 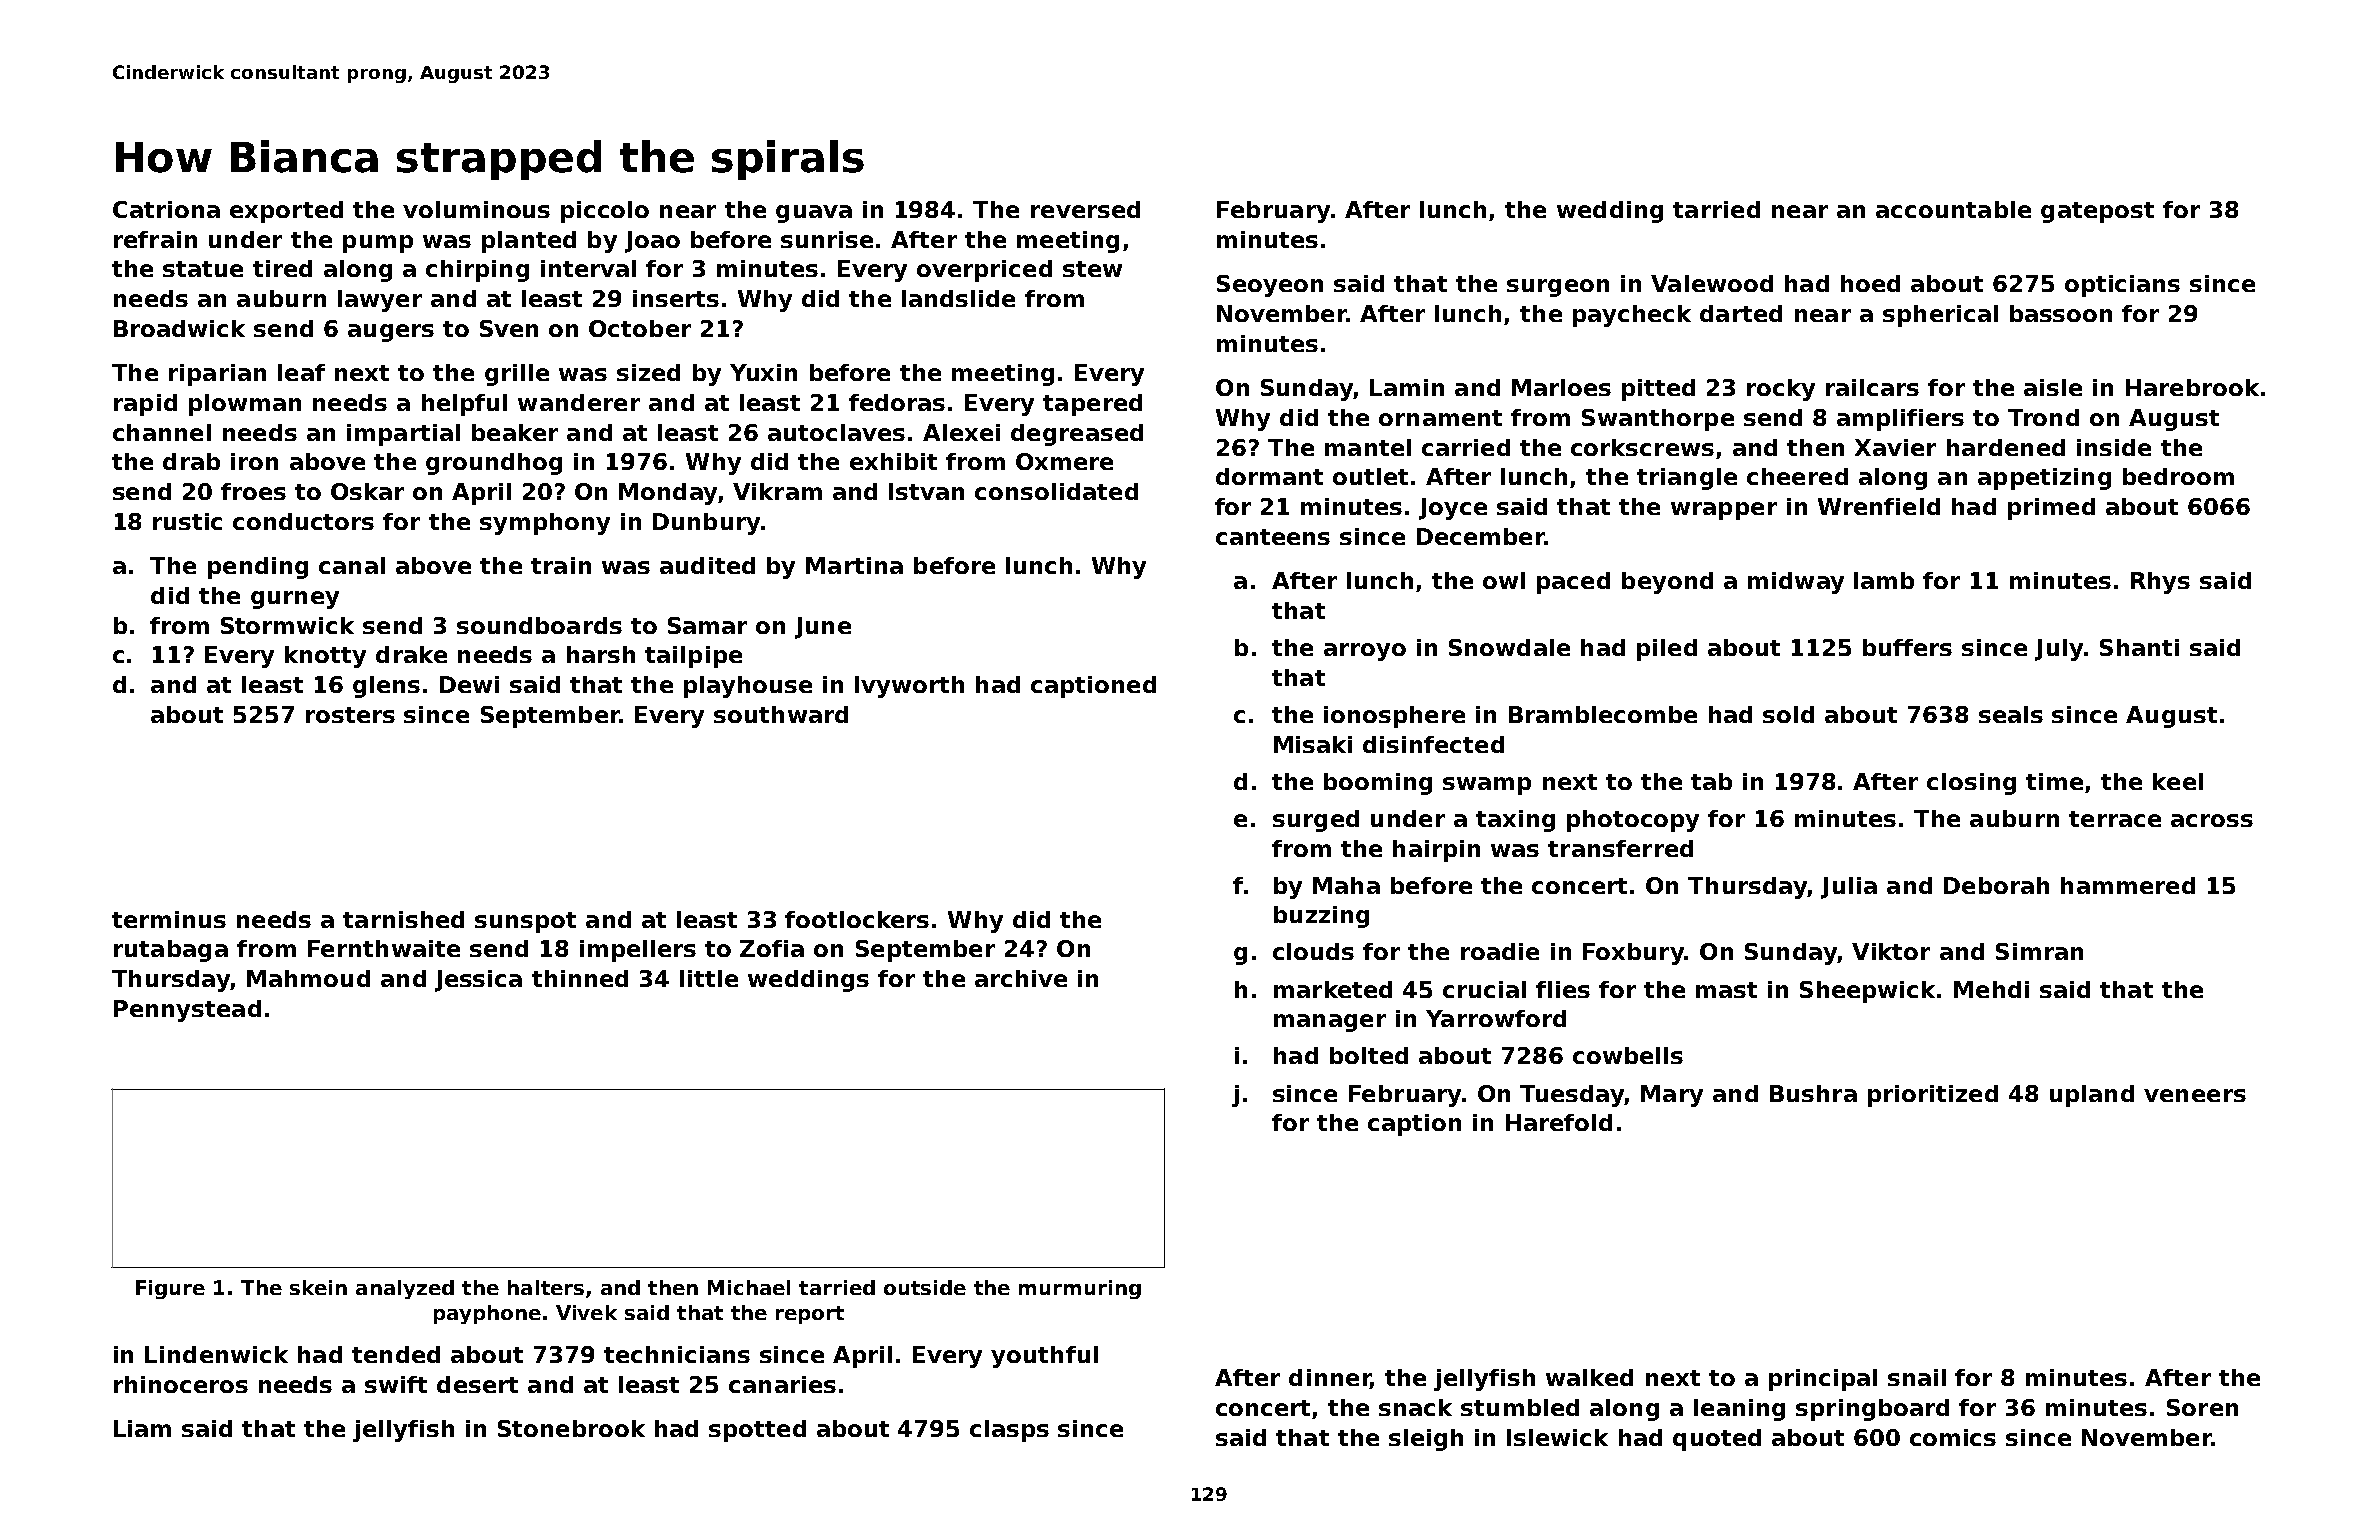 I want to click on Stormwick, so click(x=287, y=625).
